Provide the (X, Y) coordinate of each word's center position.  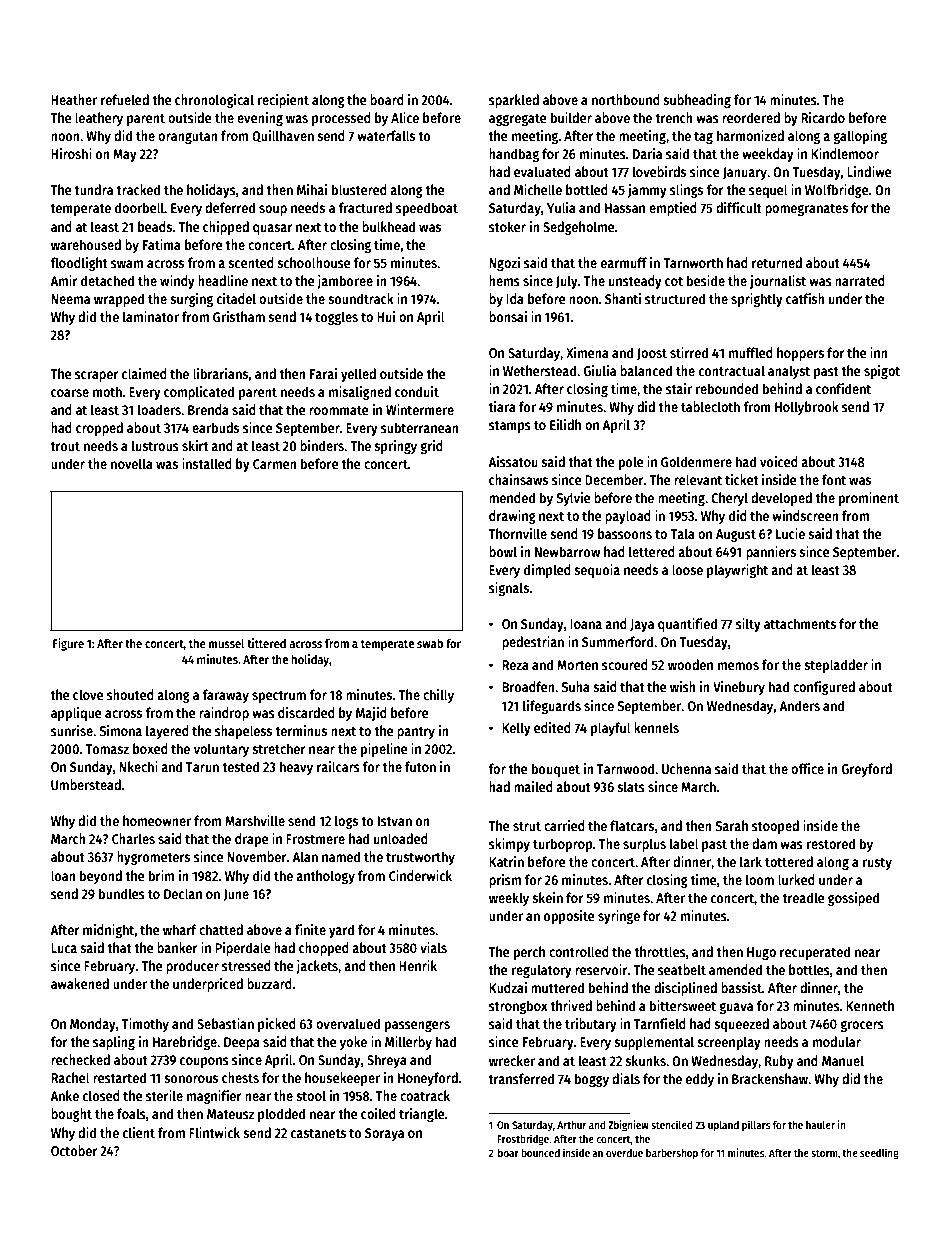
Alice (405, 117)
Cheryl (729, 499)
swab (430, 643)
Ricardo (823, 117)
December (614, 479)
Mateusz (230, 1114)
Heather (74, 99)
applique (76, 714)
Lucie (790, 533)
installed (207, 463)
